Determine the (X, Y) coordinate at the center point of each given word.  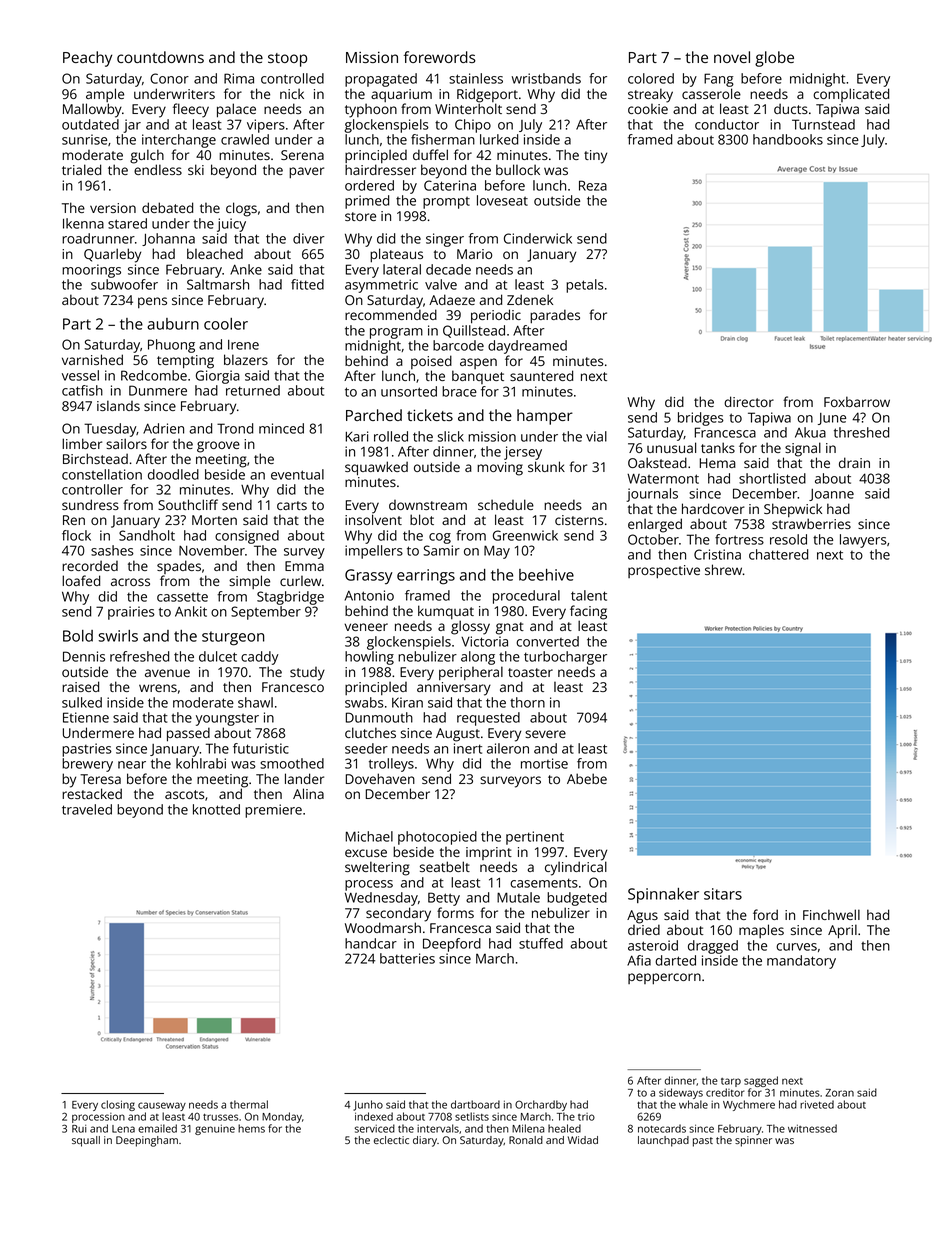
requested (488, 719)
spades (179, 567)
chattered (778, 554)
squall (86, 1141)
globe (774, 59)
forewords (440, 57)
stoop (287, 60)
